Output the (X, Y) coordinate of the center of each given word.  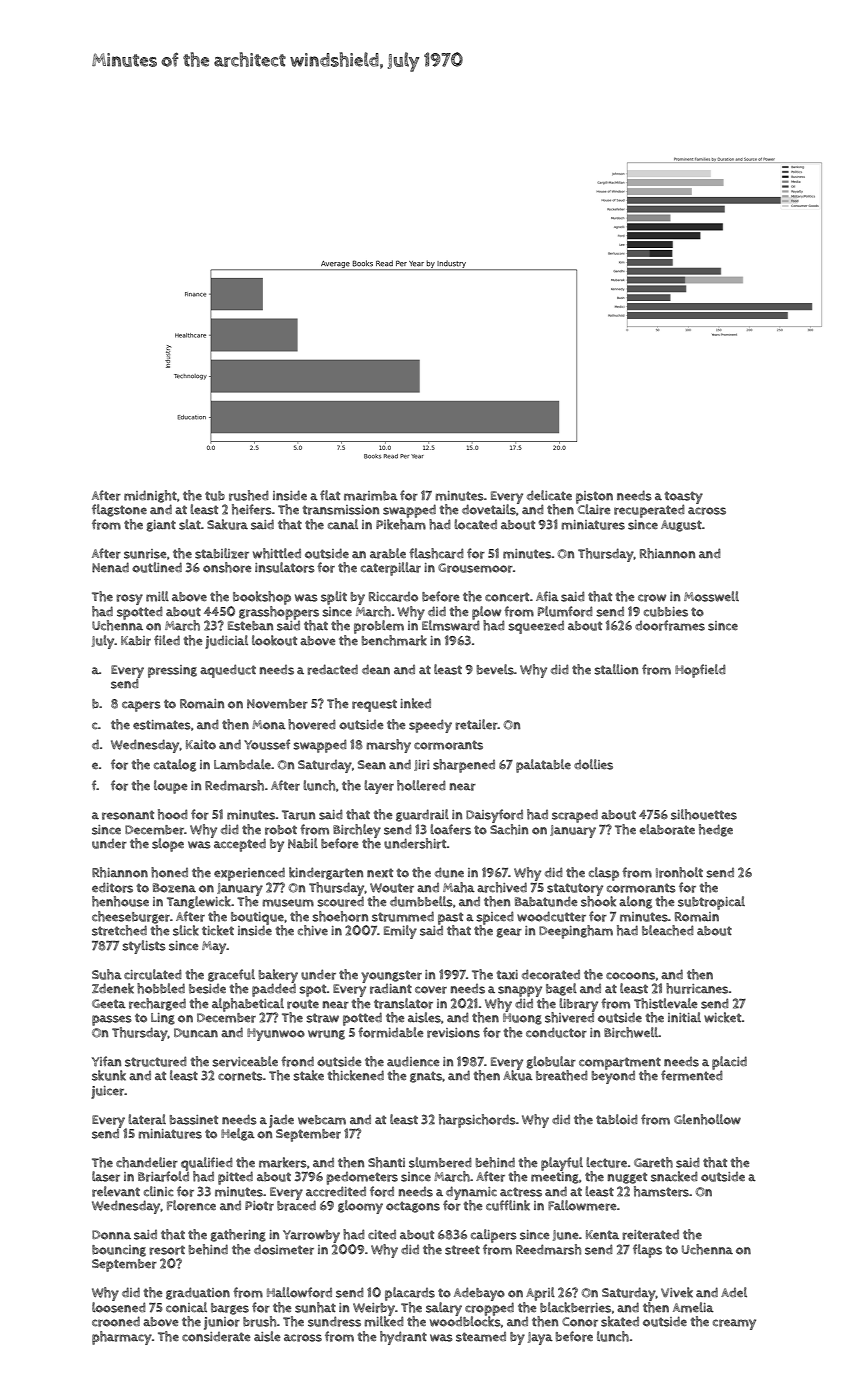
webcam (322, 1120)
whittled (277, 553)
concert (507, 597)
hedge (716, 830)
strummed (403, 916)
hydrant (403, 1338)
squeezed (536, 627)
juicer (107, 1092)
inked (415, 703)
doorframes (670, 625)
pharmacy (122, 1338)
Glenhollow (707, 1119)
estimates (162, 725)
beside (207, 989)
